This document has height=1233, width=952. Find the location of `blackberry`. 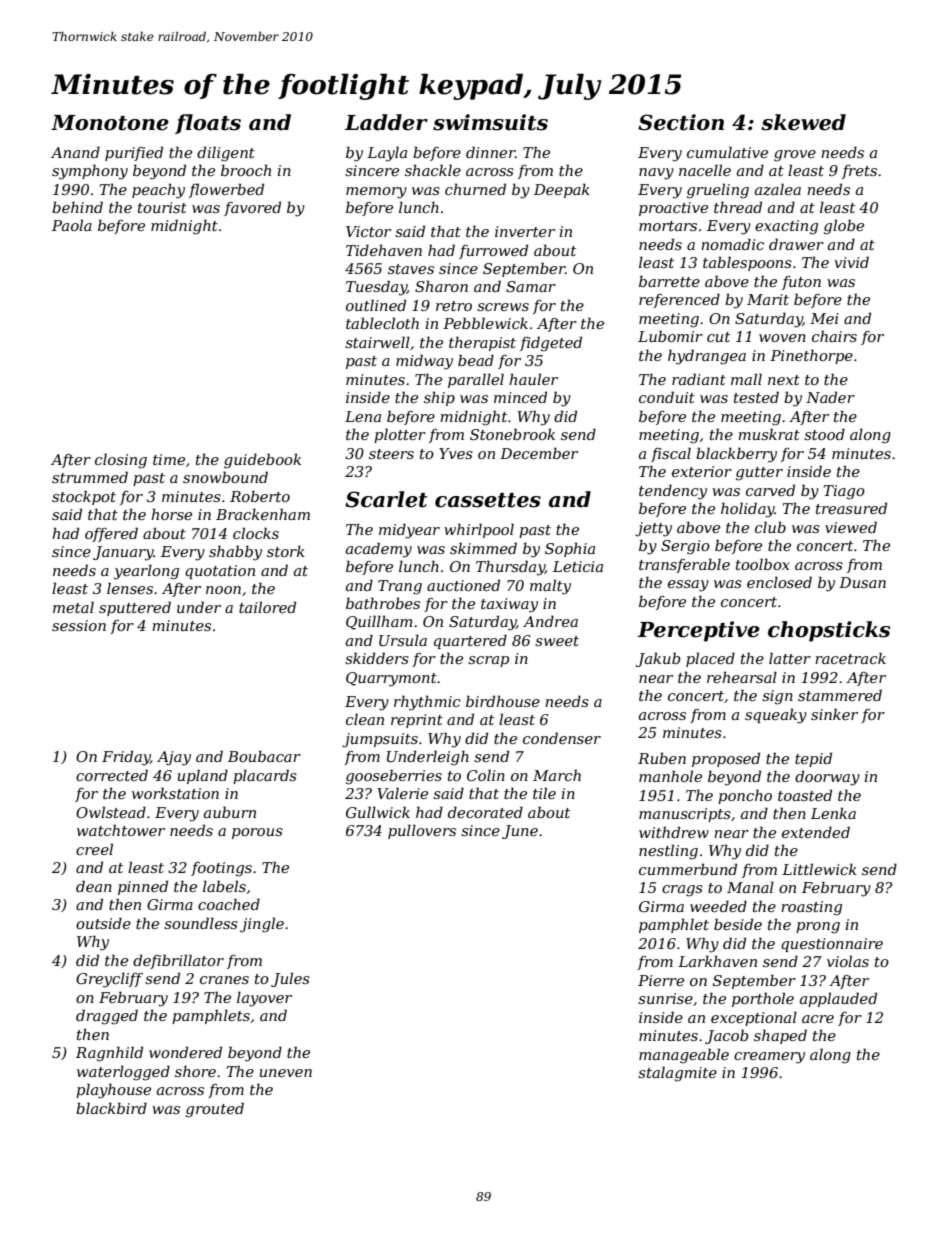

blackberry is located at coordinates (736, 455).
